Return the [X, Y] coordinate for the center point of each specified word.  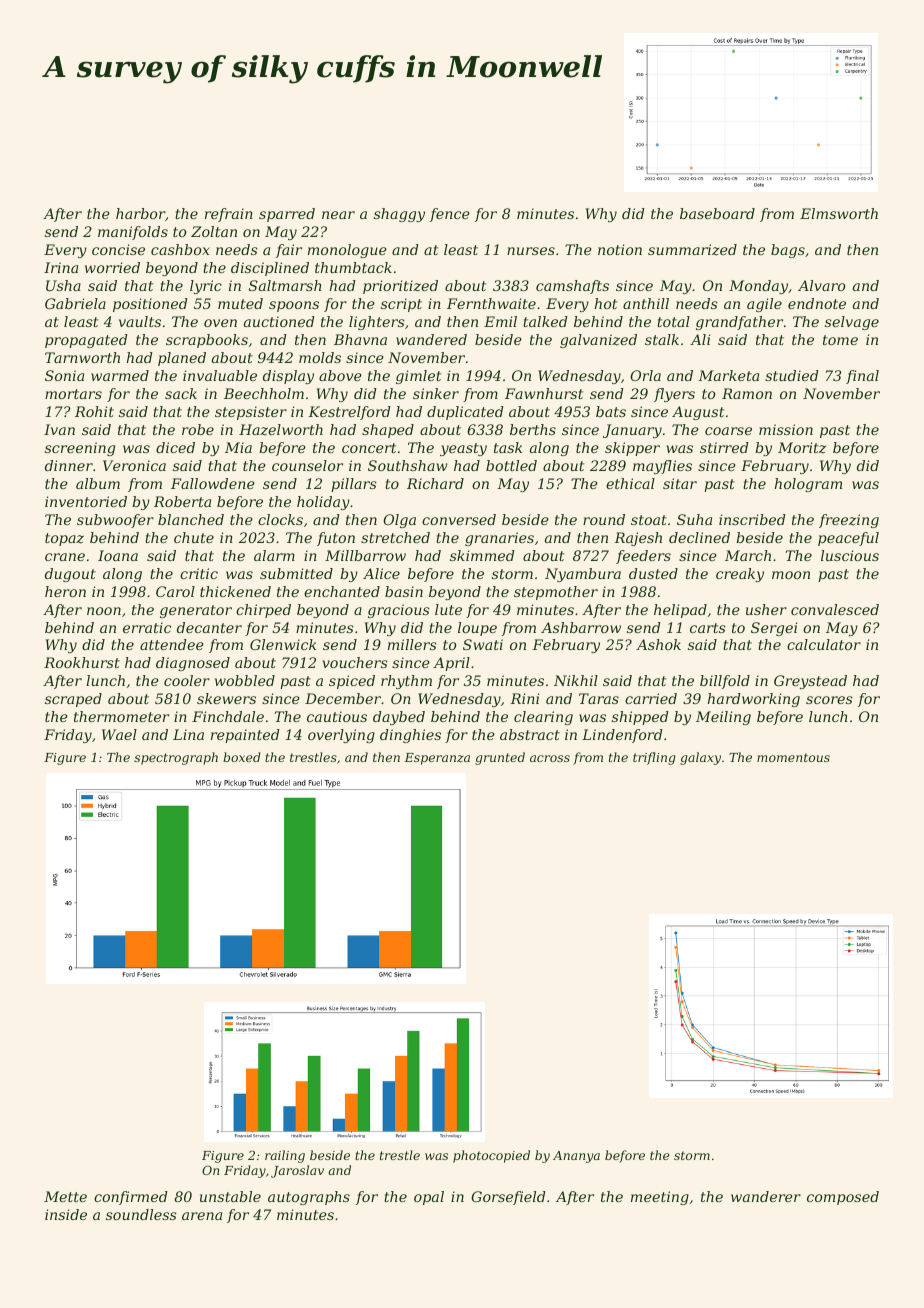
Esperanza [437, 759]
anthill [646, 303]
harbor [140, 213]
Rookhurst [82, 662]
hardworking [754, 700]
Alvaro [821, 285]
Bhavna [360, 339]
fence [450, 215]
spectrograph [176, 758]
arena [202, 1216]
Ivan [59, 429]
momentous [793, 757]
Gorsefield [508, 1198]
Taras [599, 698]
